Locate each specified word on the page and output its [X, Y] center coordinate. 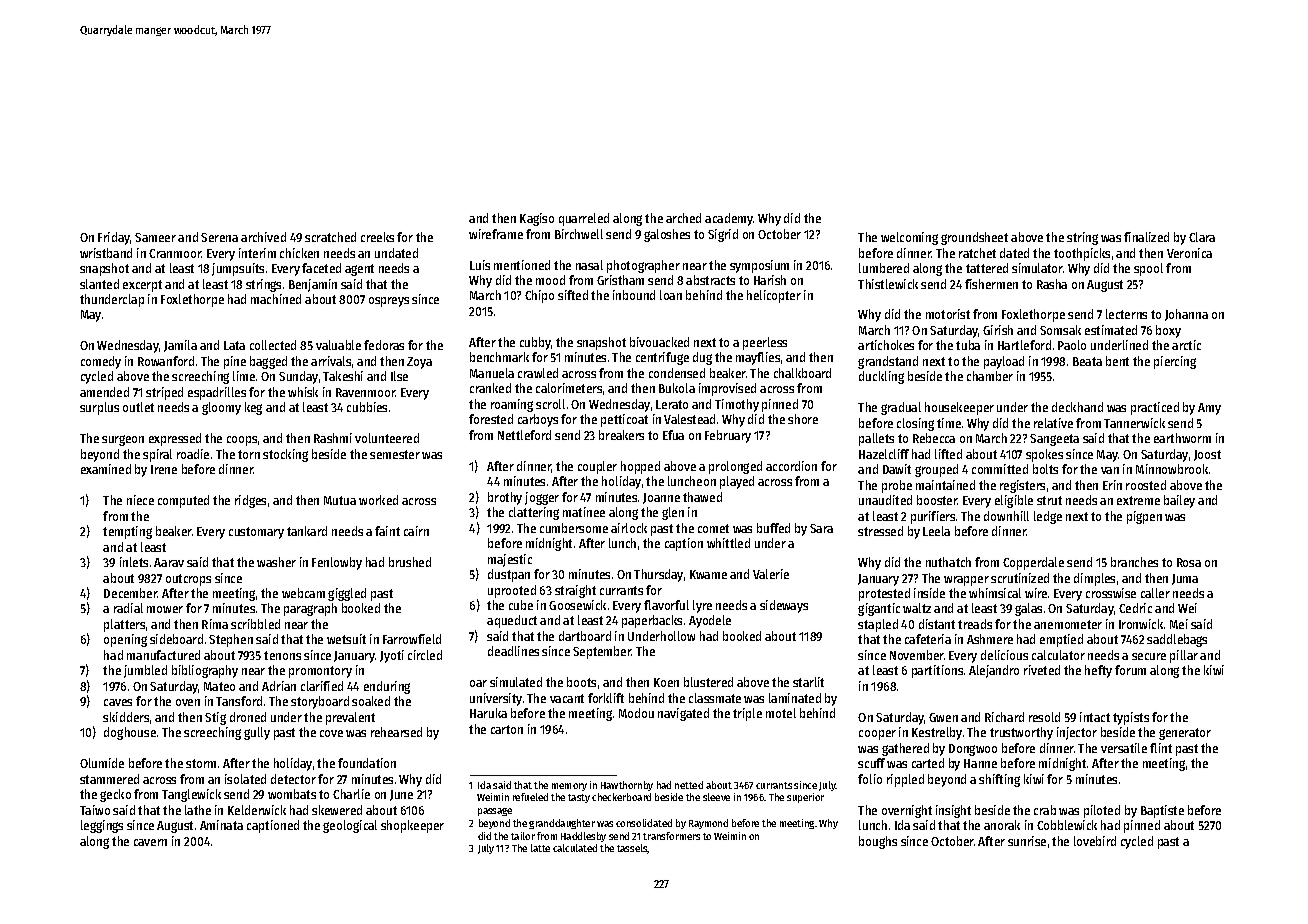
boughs [878, 842]
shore [803, 419]
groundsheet [974, 238]
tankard [307, 531]
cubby [535, 343]
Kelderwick [257, 810]
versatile [1124, 748]
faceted [321, 268]
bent [1117, 361]
